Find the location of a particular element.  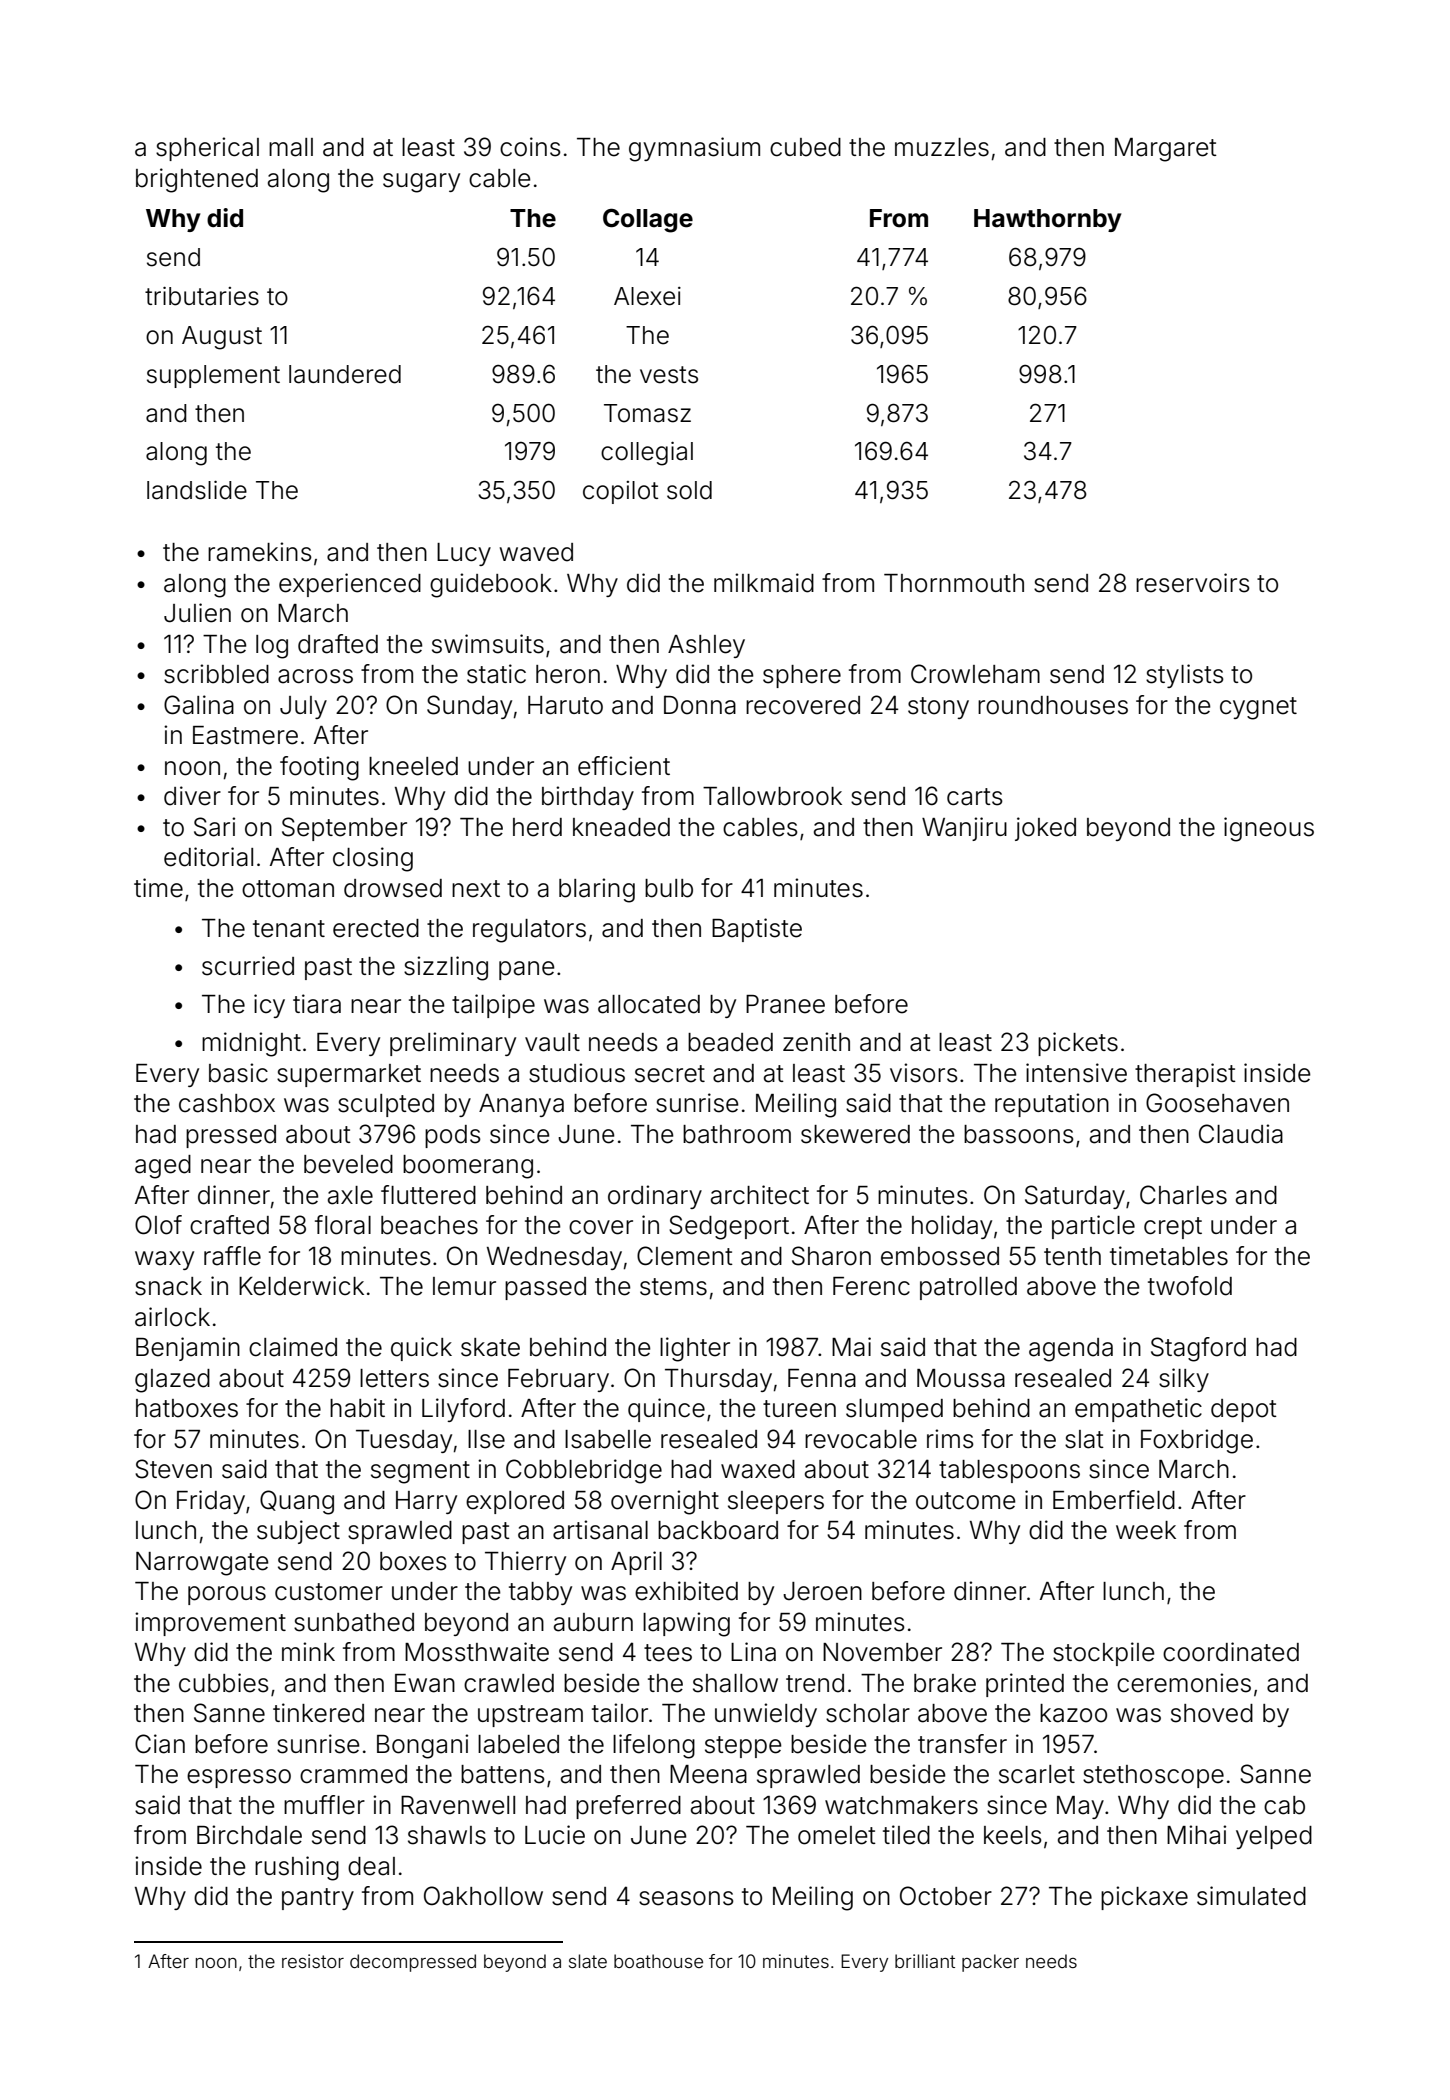

Clement is located at coordinates (685, 1256).
